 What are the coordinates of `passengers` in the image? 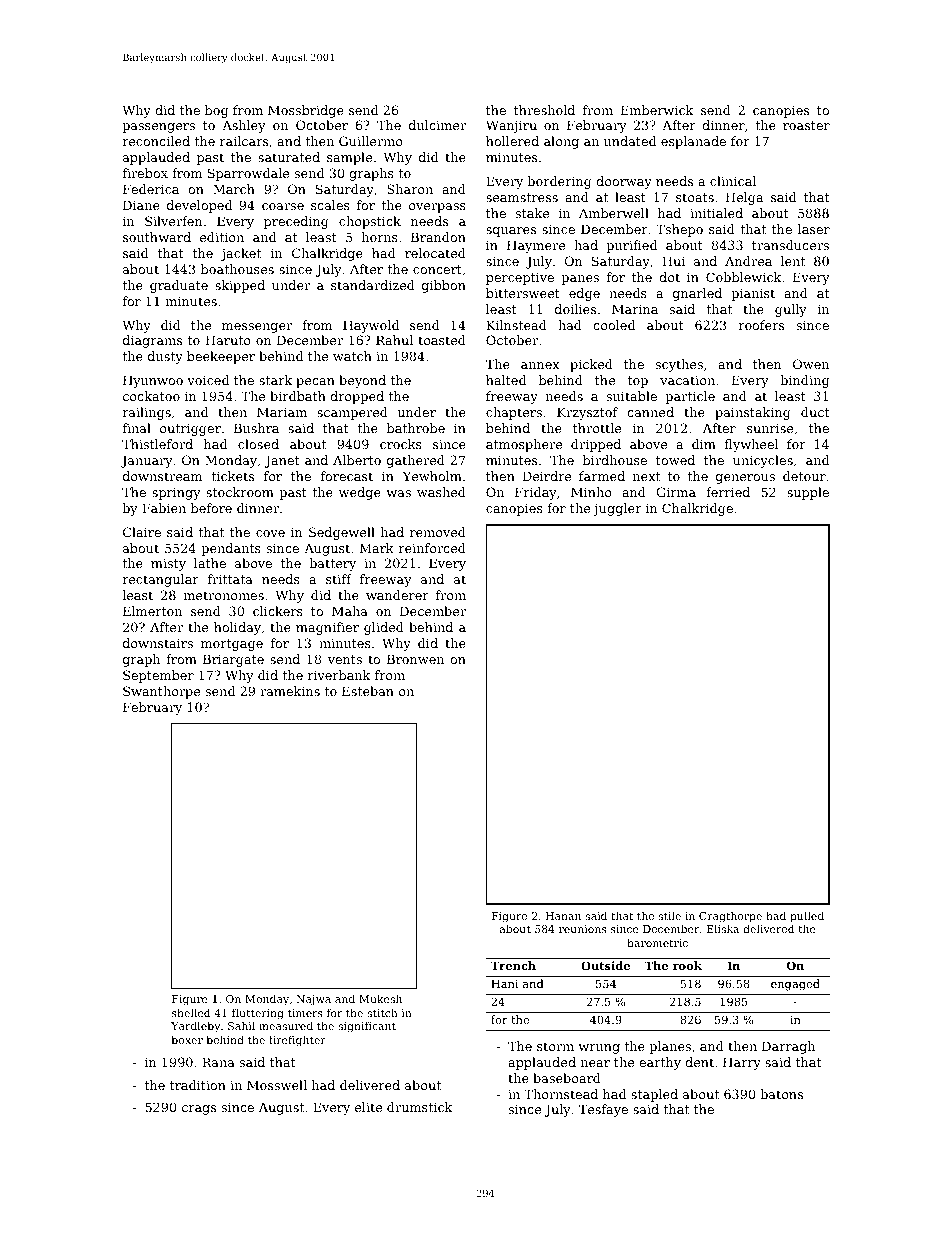 It's located at (158, 128).
